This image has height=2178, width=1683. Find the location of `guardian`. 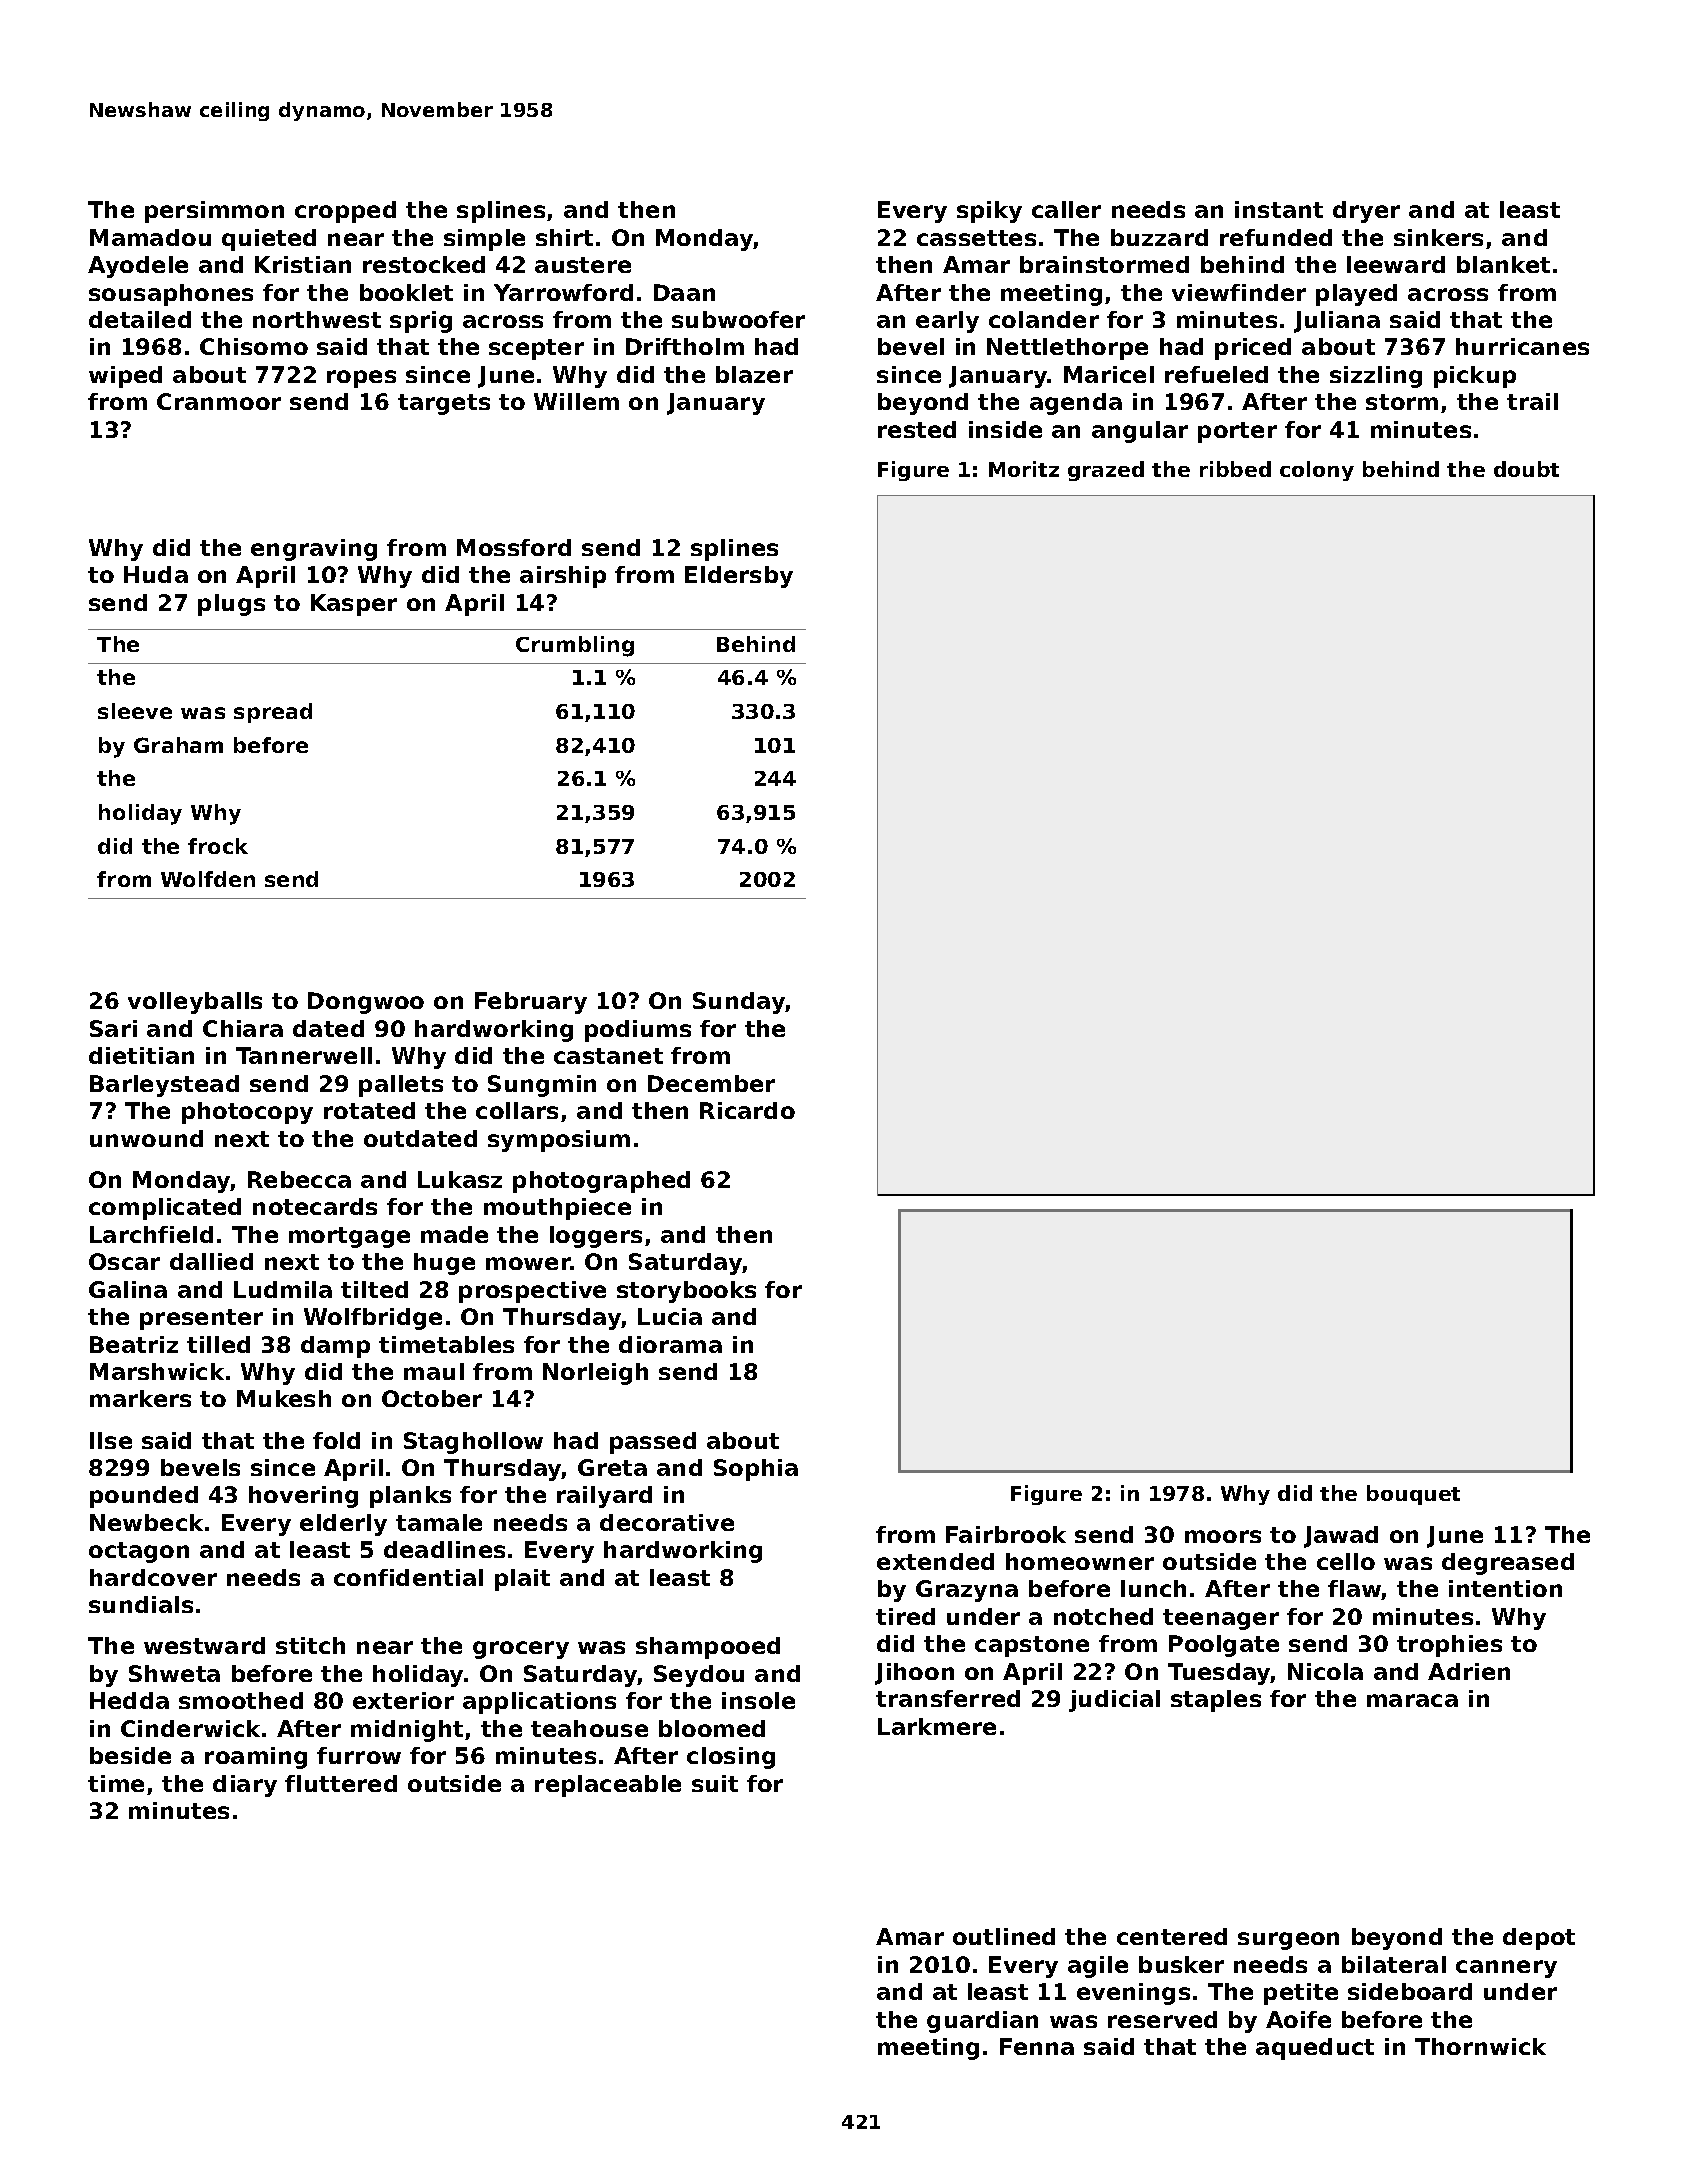

guardian is located at coordinates (982, 2022).
